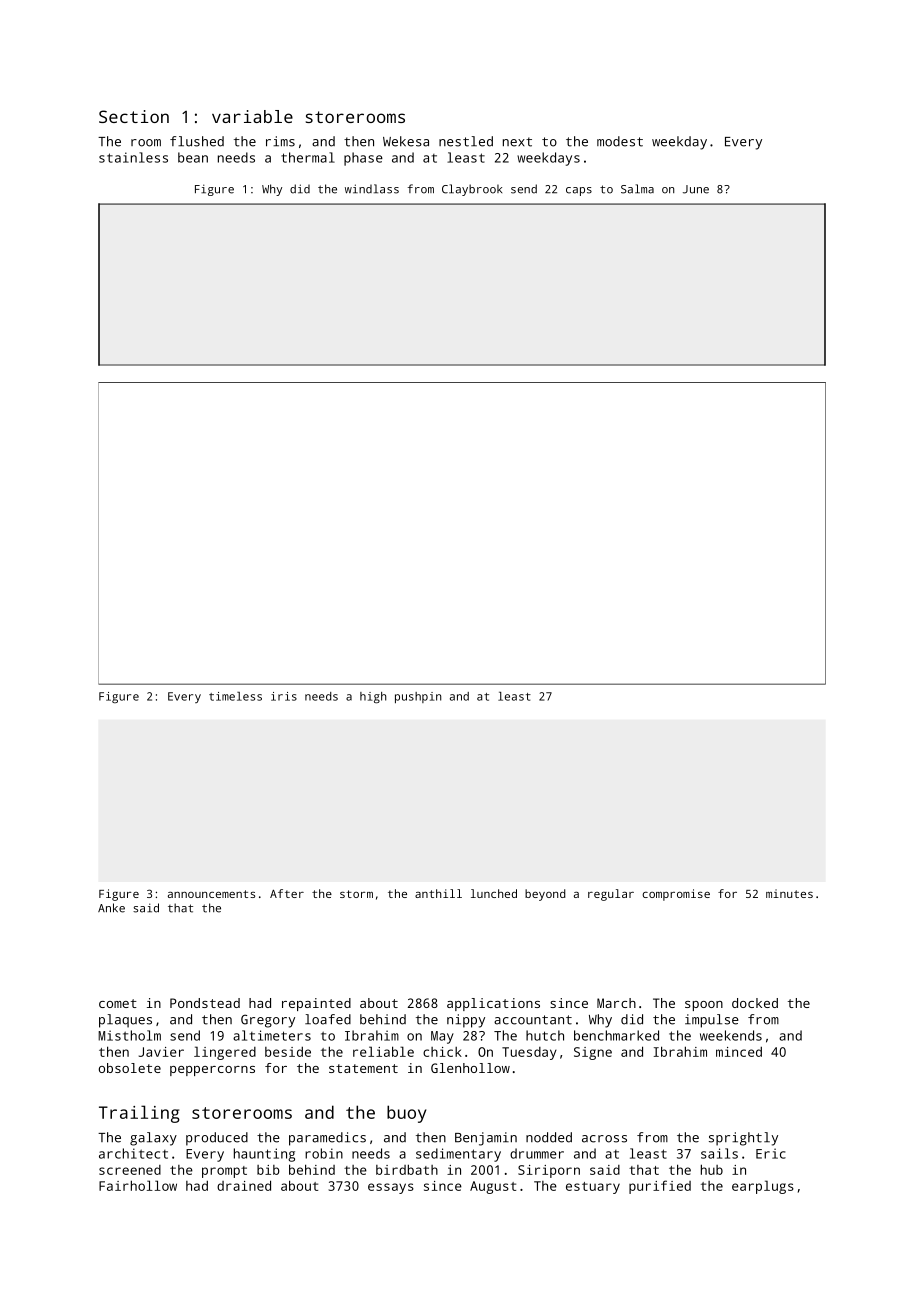  I want to click on timeless, so click(235, 696).
